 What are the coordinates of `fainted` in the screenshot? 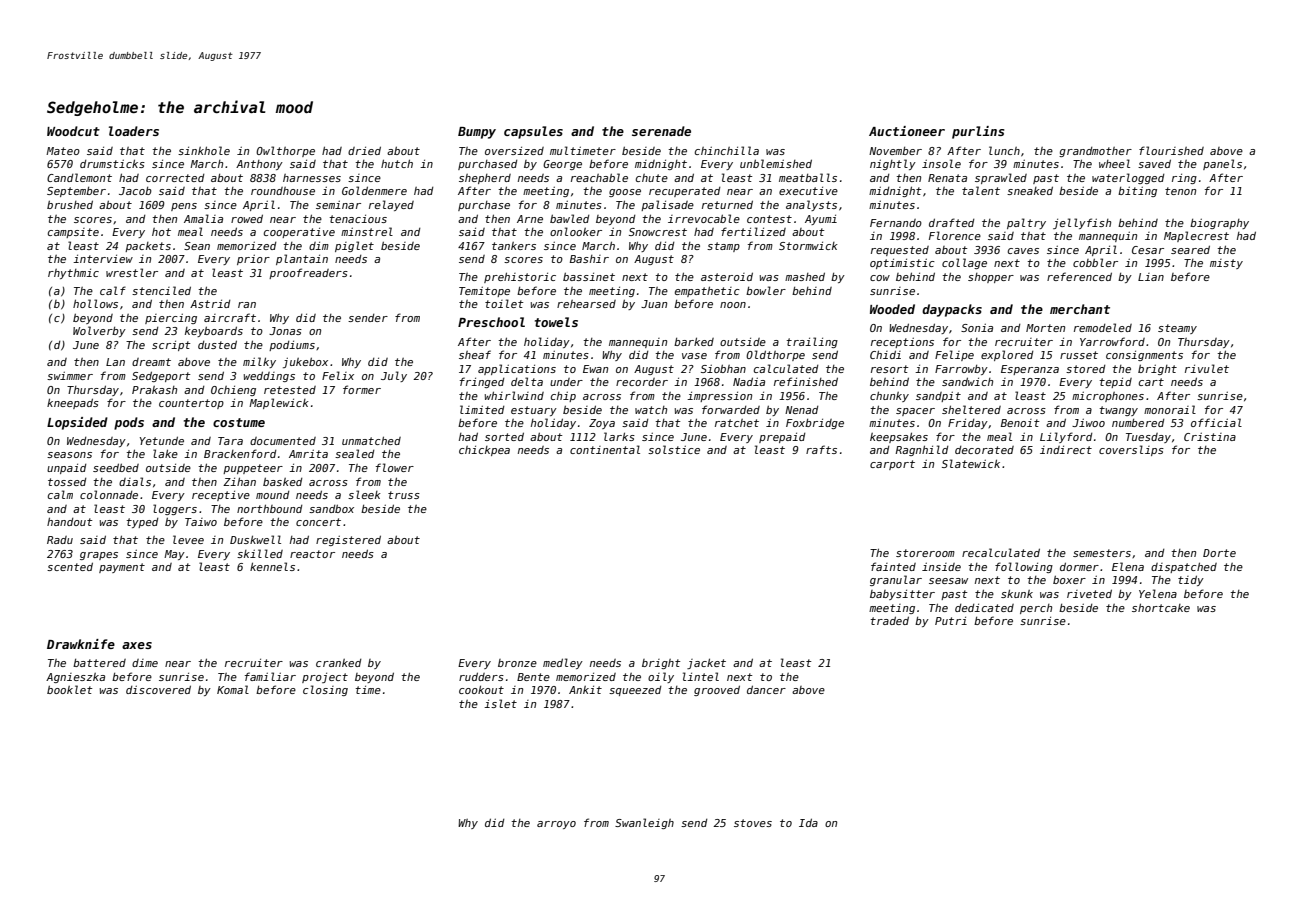 It's located at (893, 566).
